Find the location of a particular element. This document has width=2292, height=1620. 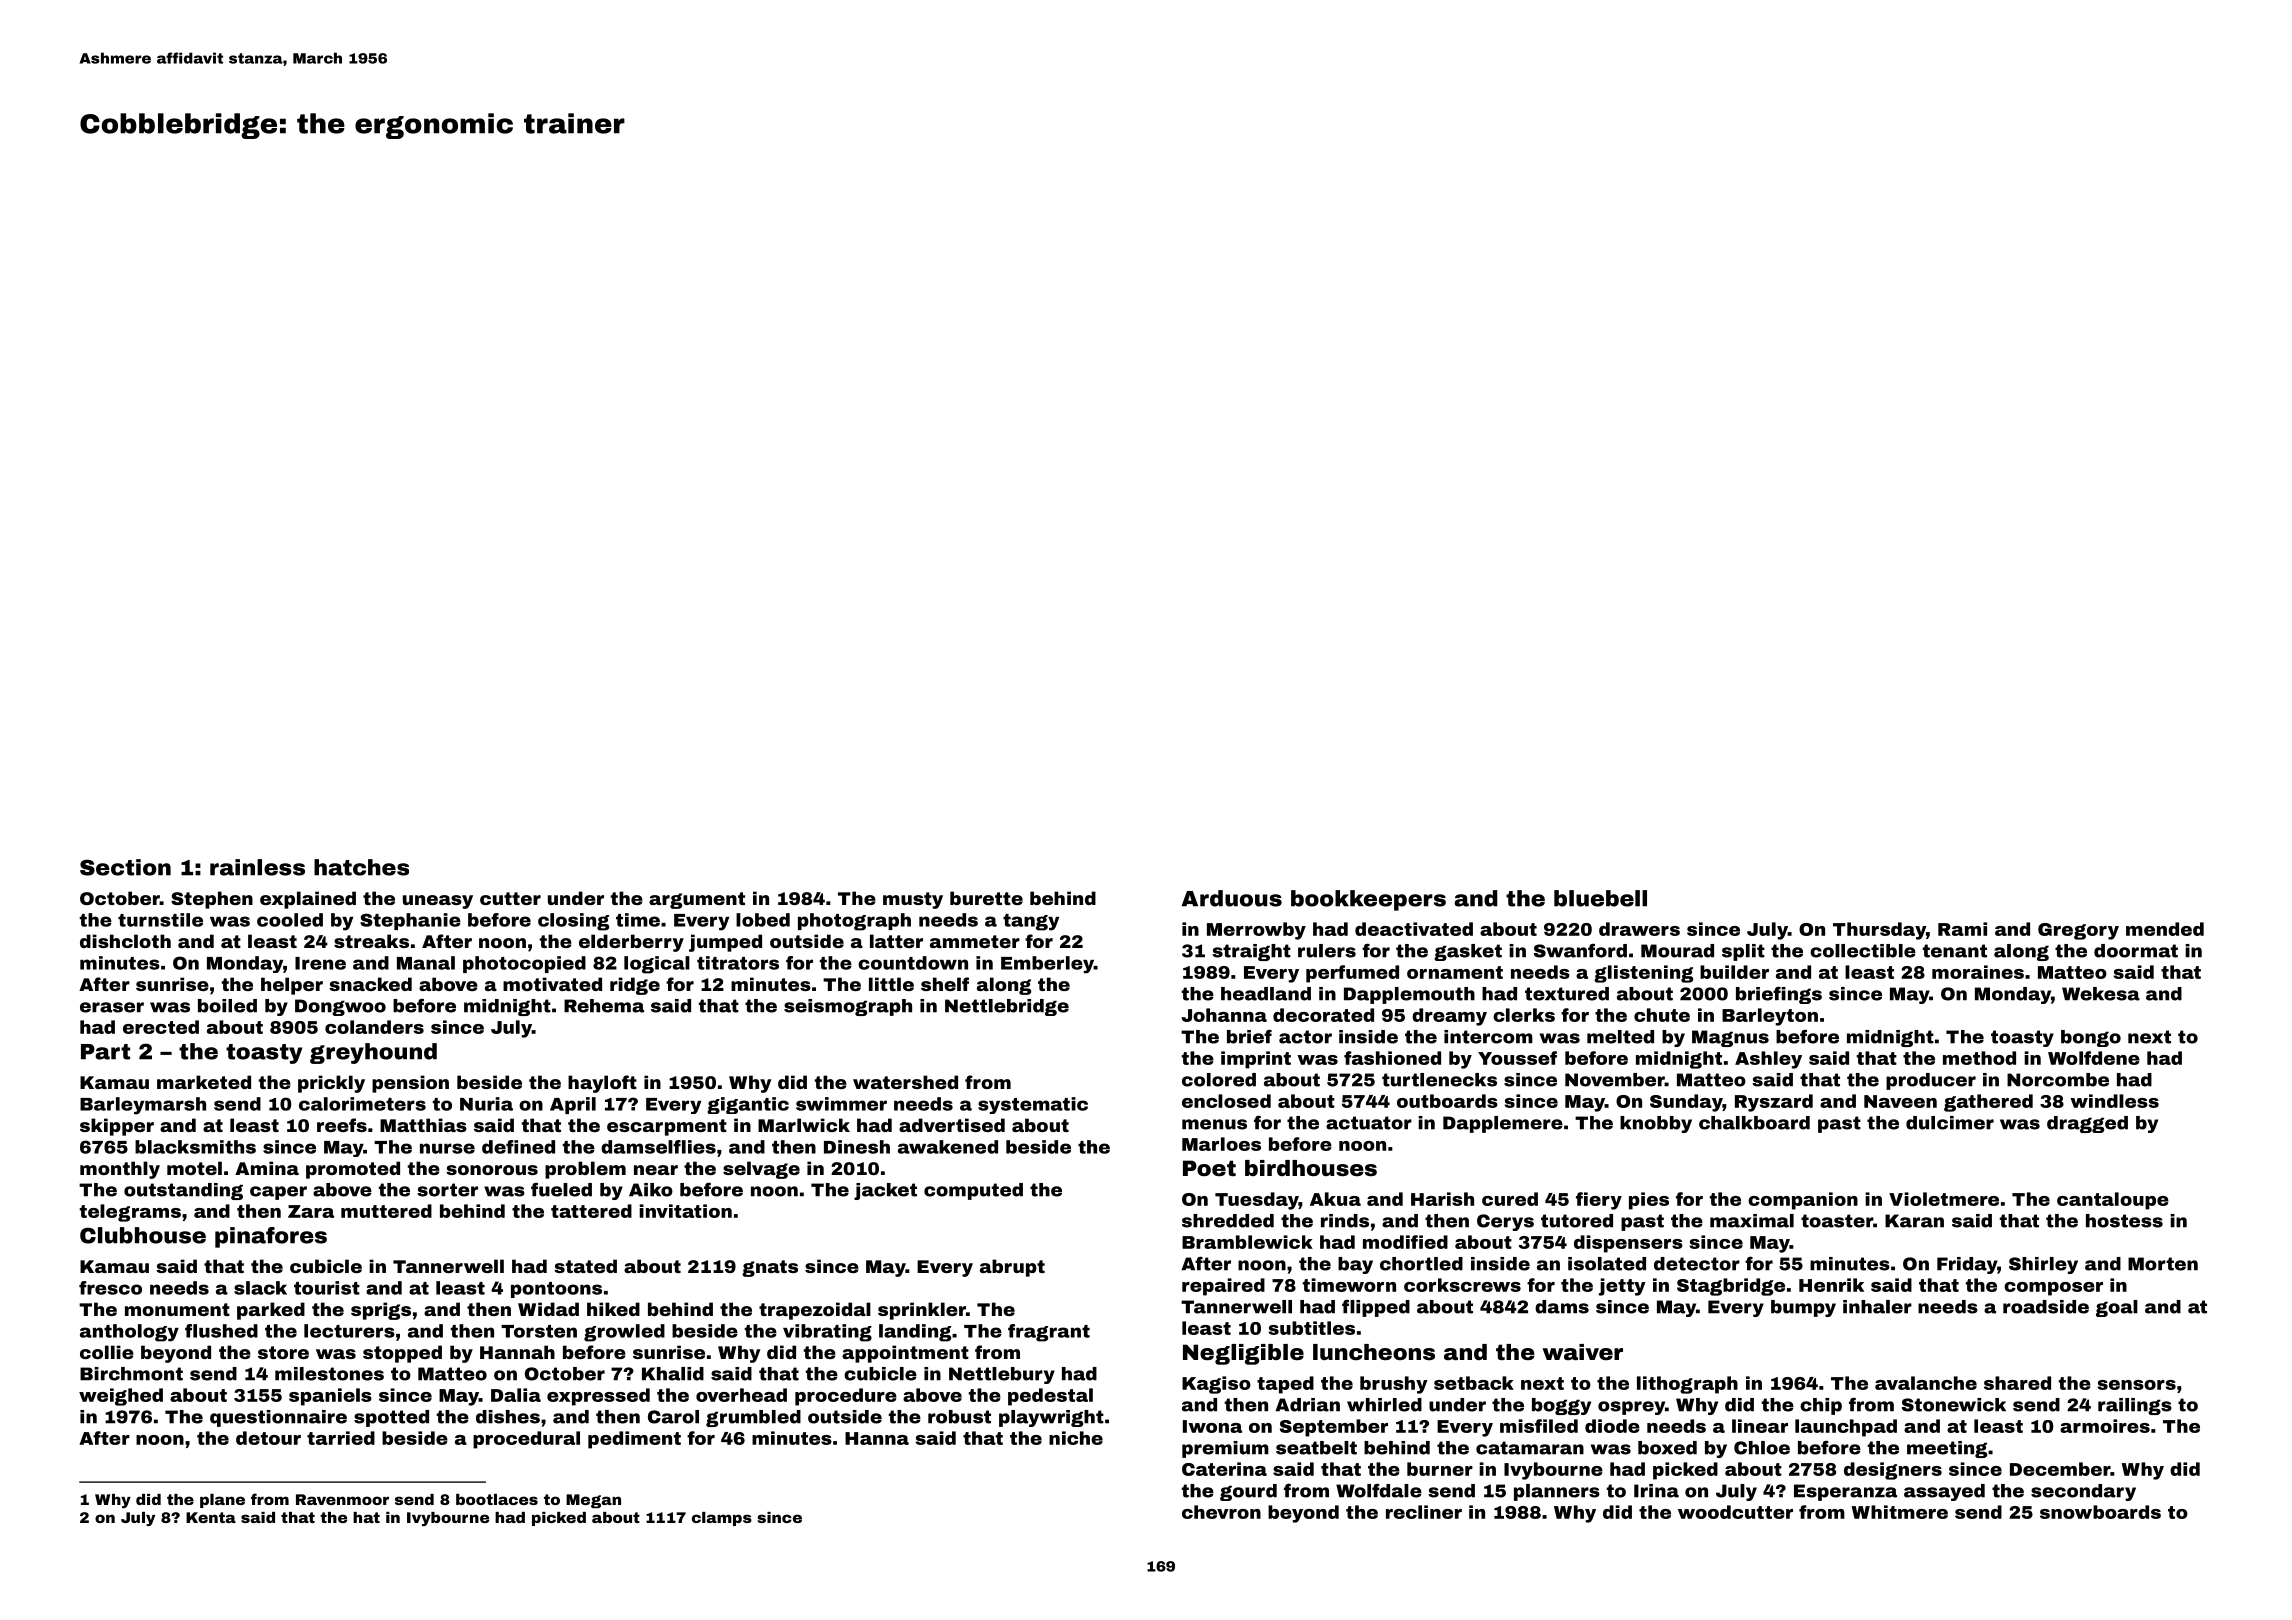

Poet is located at coordinates (1209, 1168).
